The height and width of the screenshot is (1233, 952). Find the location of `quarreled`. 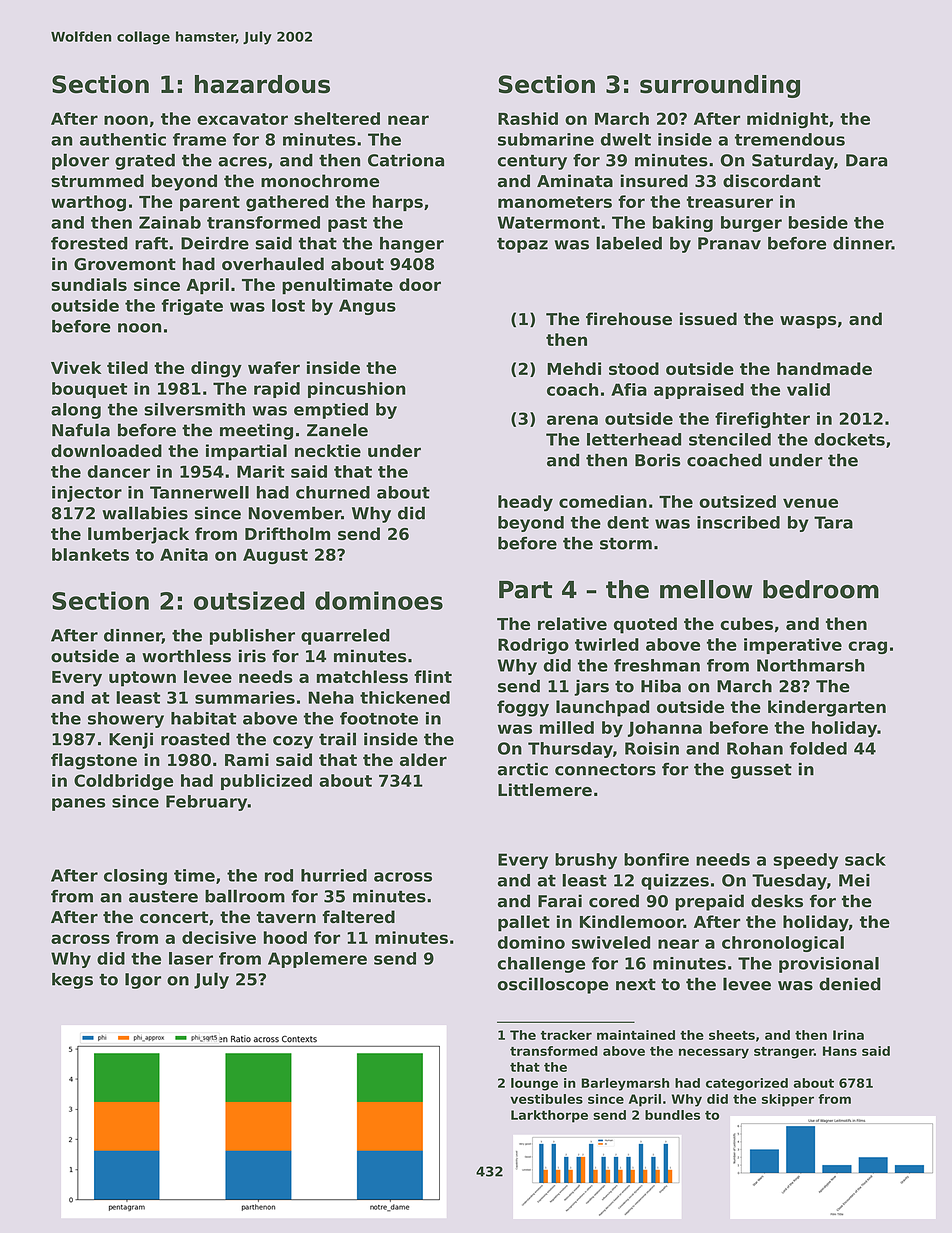

quarreled is located at coordinates (345, 637).
